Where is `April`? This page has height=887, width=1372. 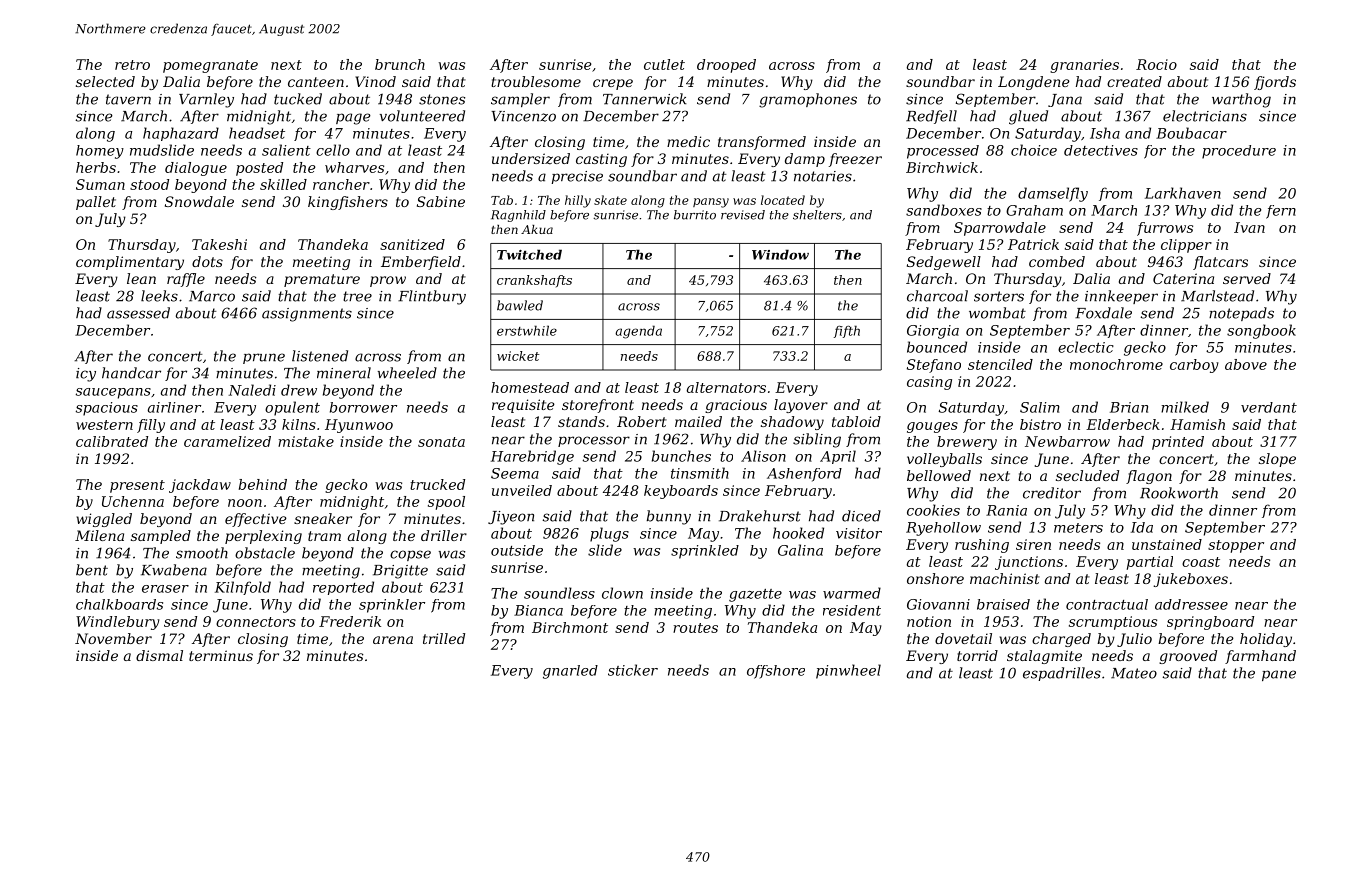
April is located at coordinates (838, 457).
